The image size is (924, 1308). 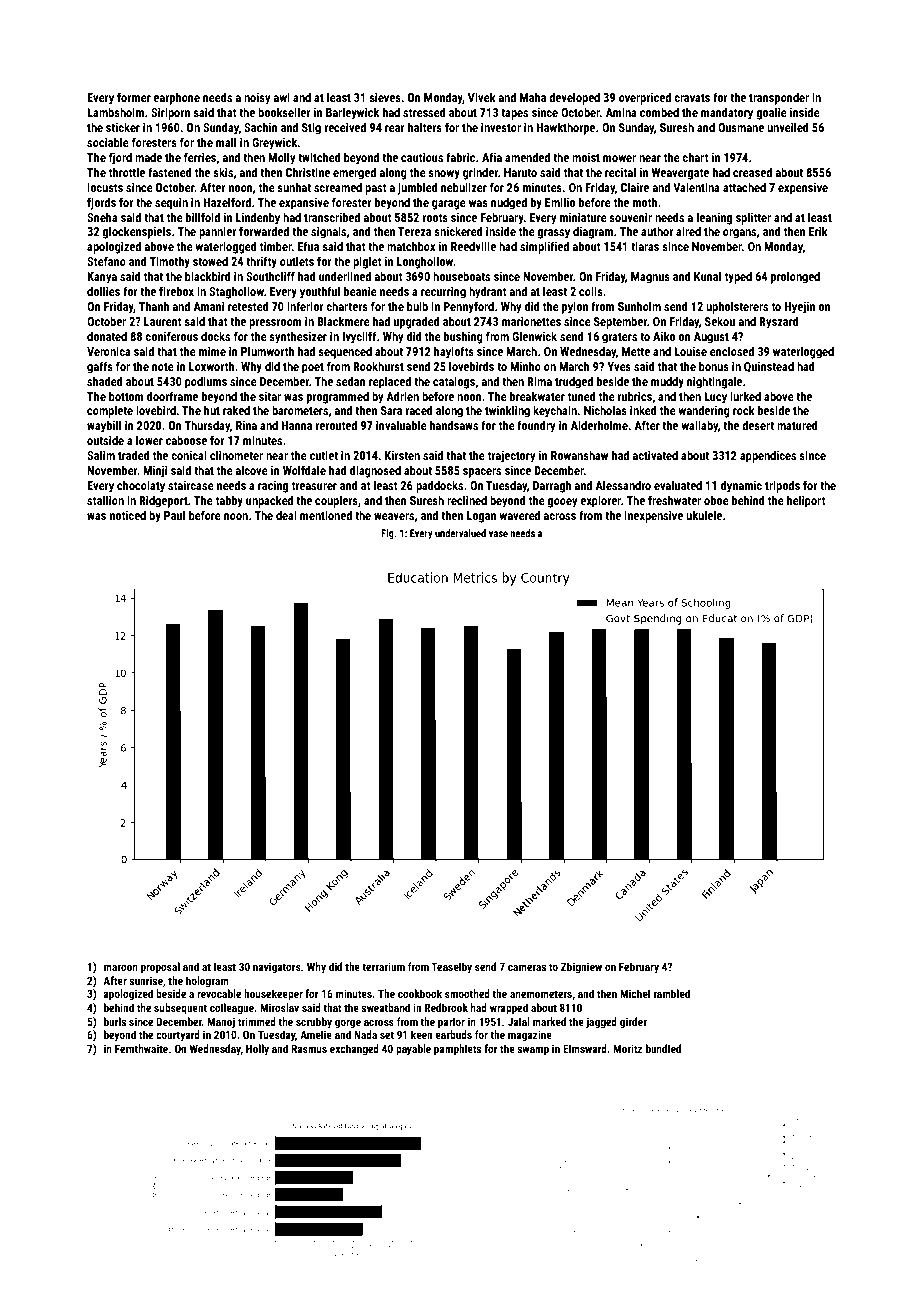 What do you see at coordinates (277, 968) in the screenshot?
I see `navigators` at bounding box center [277, 968].
